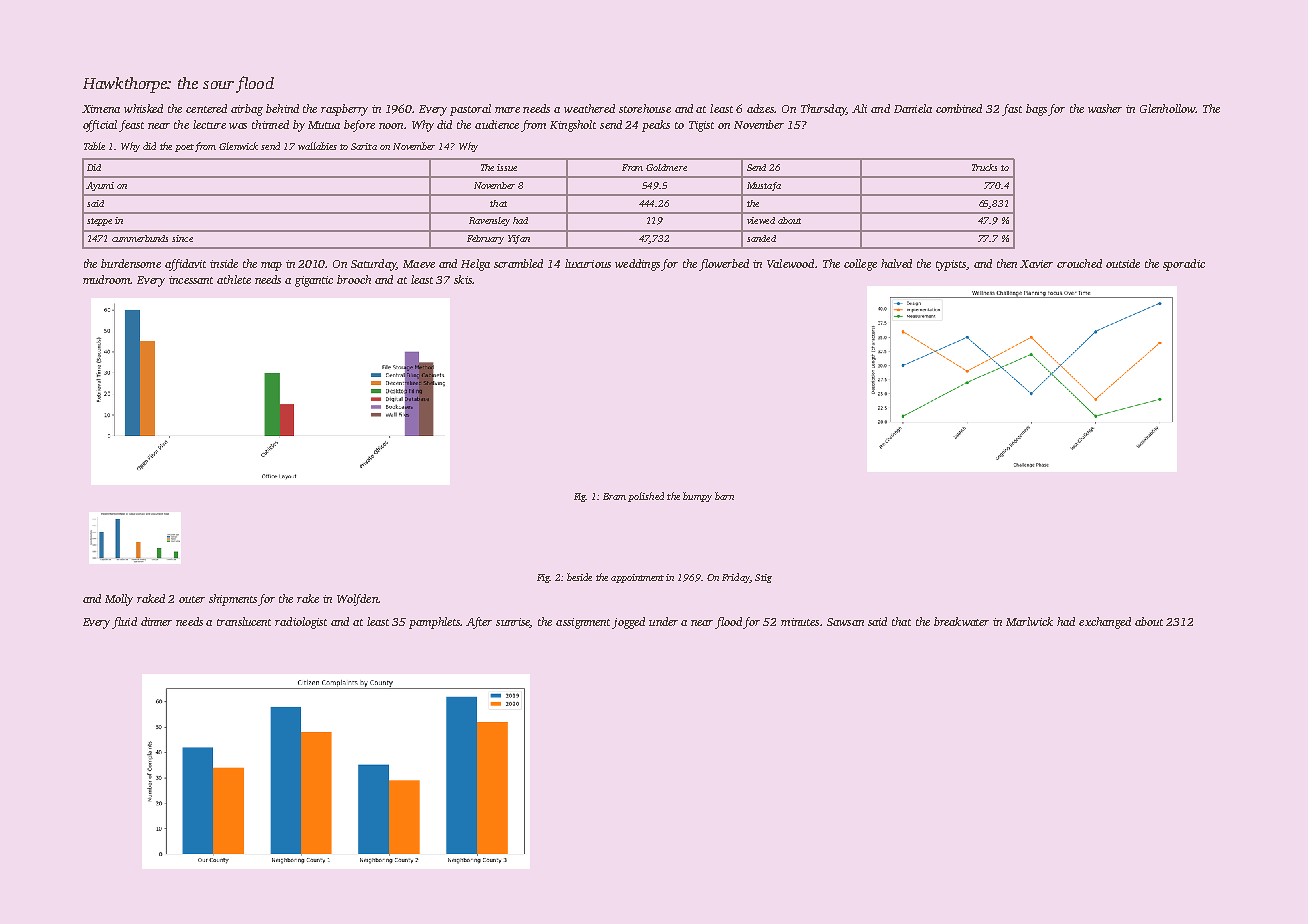  I want to click on pamphlets, so click(435, 623).
